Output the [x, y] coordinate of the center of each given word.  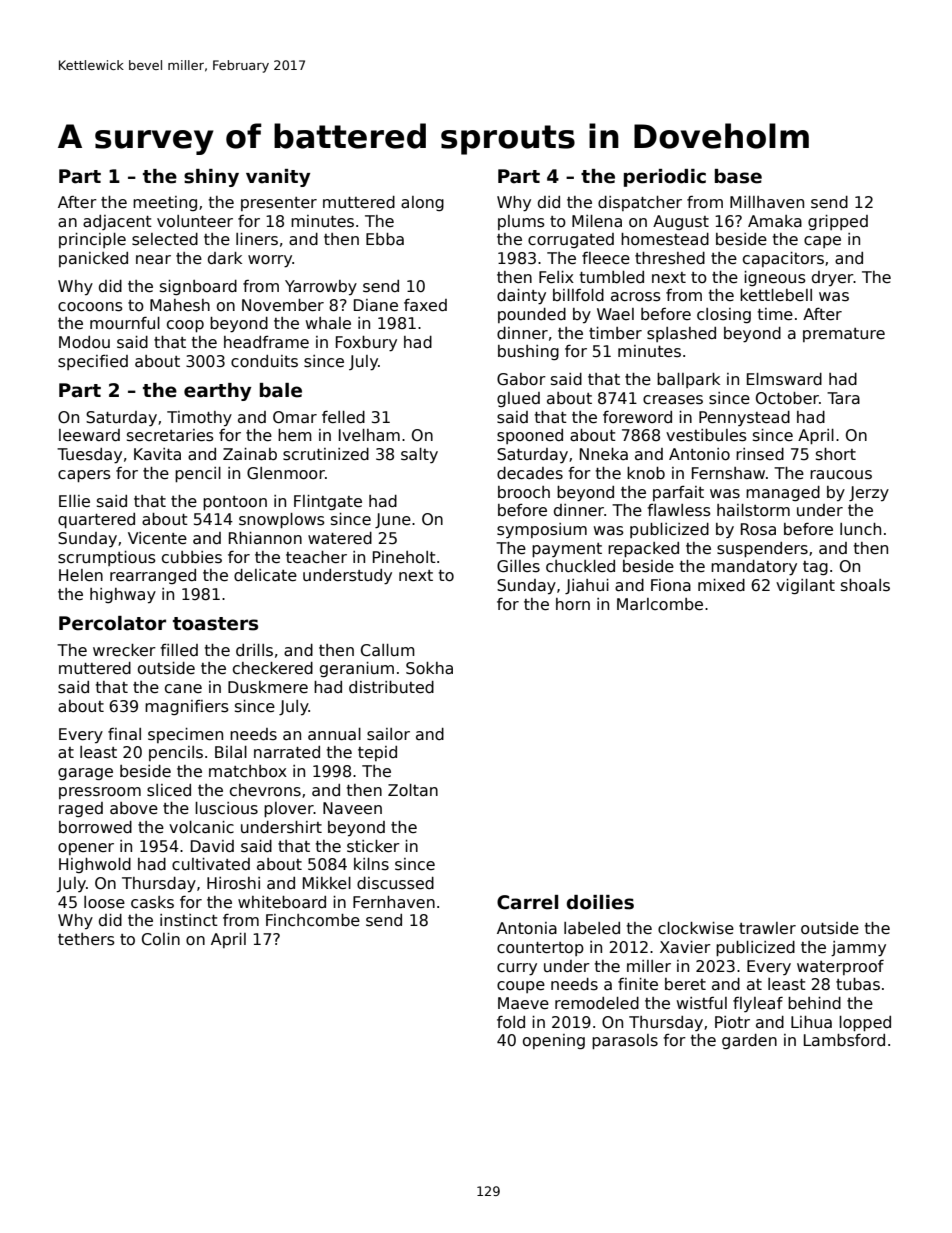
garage [85, 774]
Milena [597, 221]
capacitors [783, 259]
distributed [391, 687]
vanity [278, 178]
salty [419, 455]
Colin [161, 939]
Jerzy [869, 493]
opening [554, 1041]
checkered [273, 668]
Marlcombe [660, 604]
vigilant [805, 586]
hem [295, 435]
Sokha [429, 668]
